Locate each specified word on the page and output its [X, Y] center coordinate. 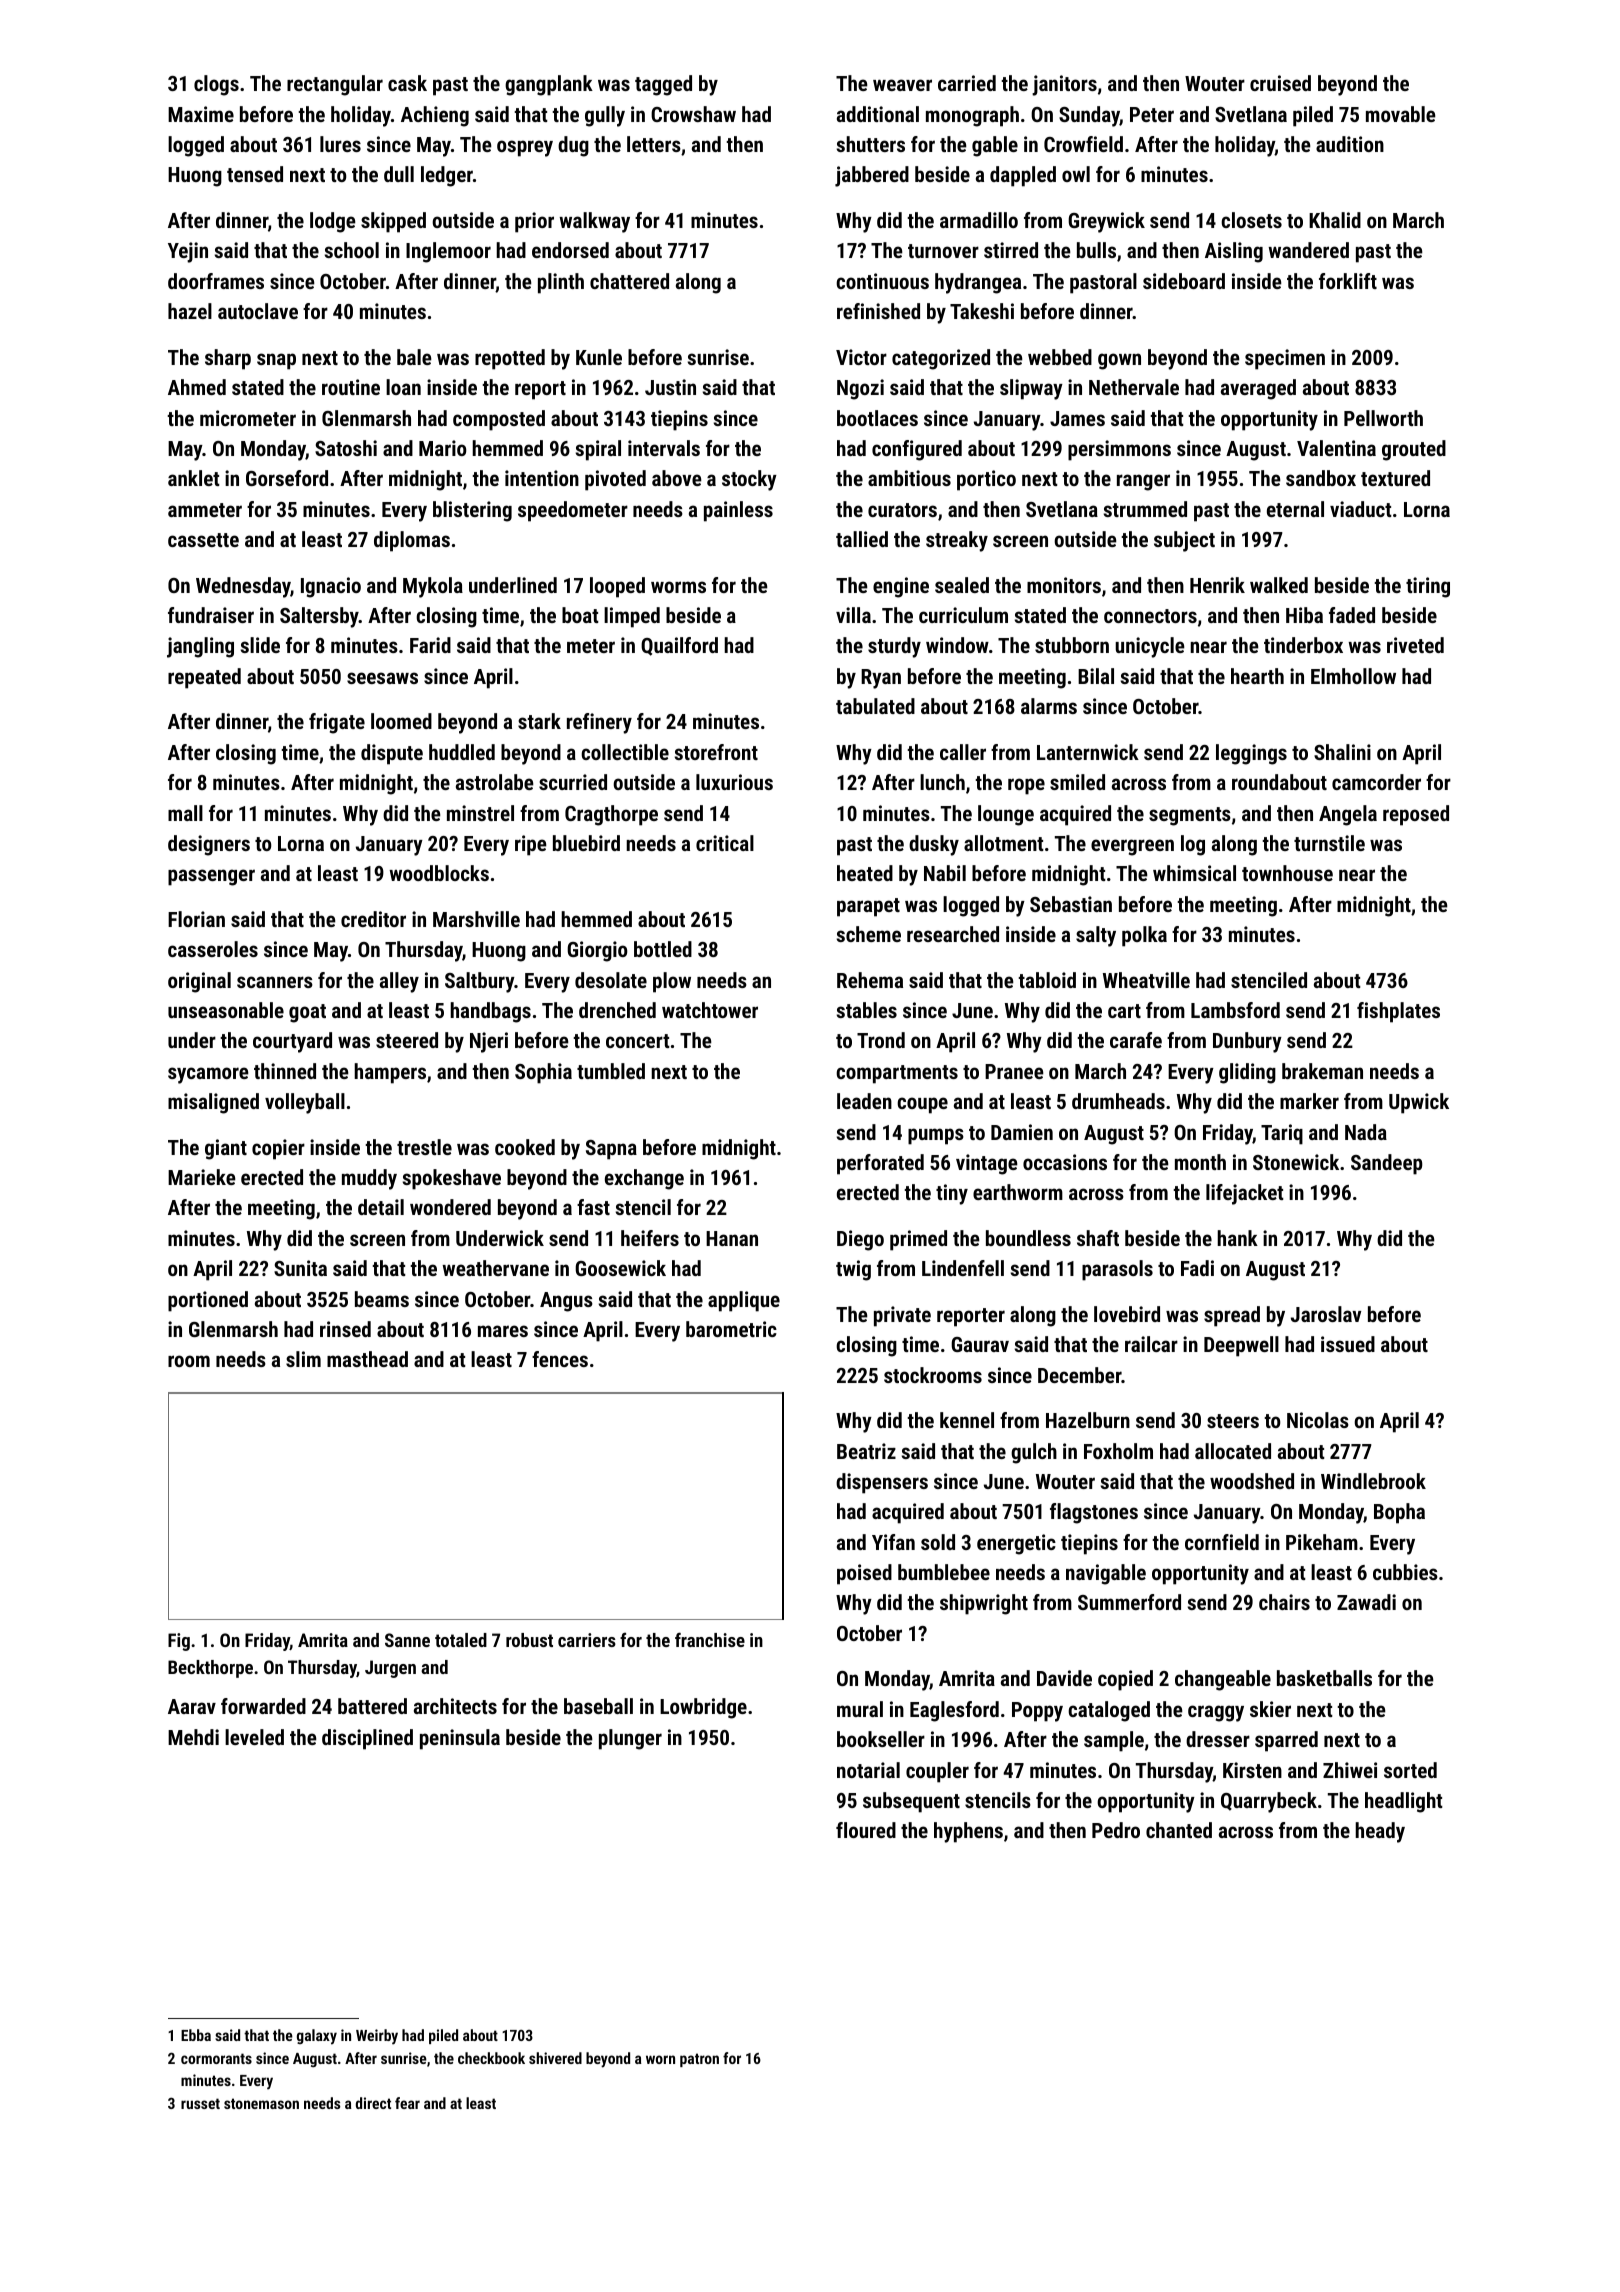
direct [373, 2103]
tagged [663, 85]
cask [407, 83]
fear [407, 2103]
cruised [1280, 83]
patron [699, 2060]
